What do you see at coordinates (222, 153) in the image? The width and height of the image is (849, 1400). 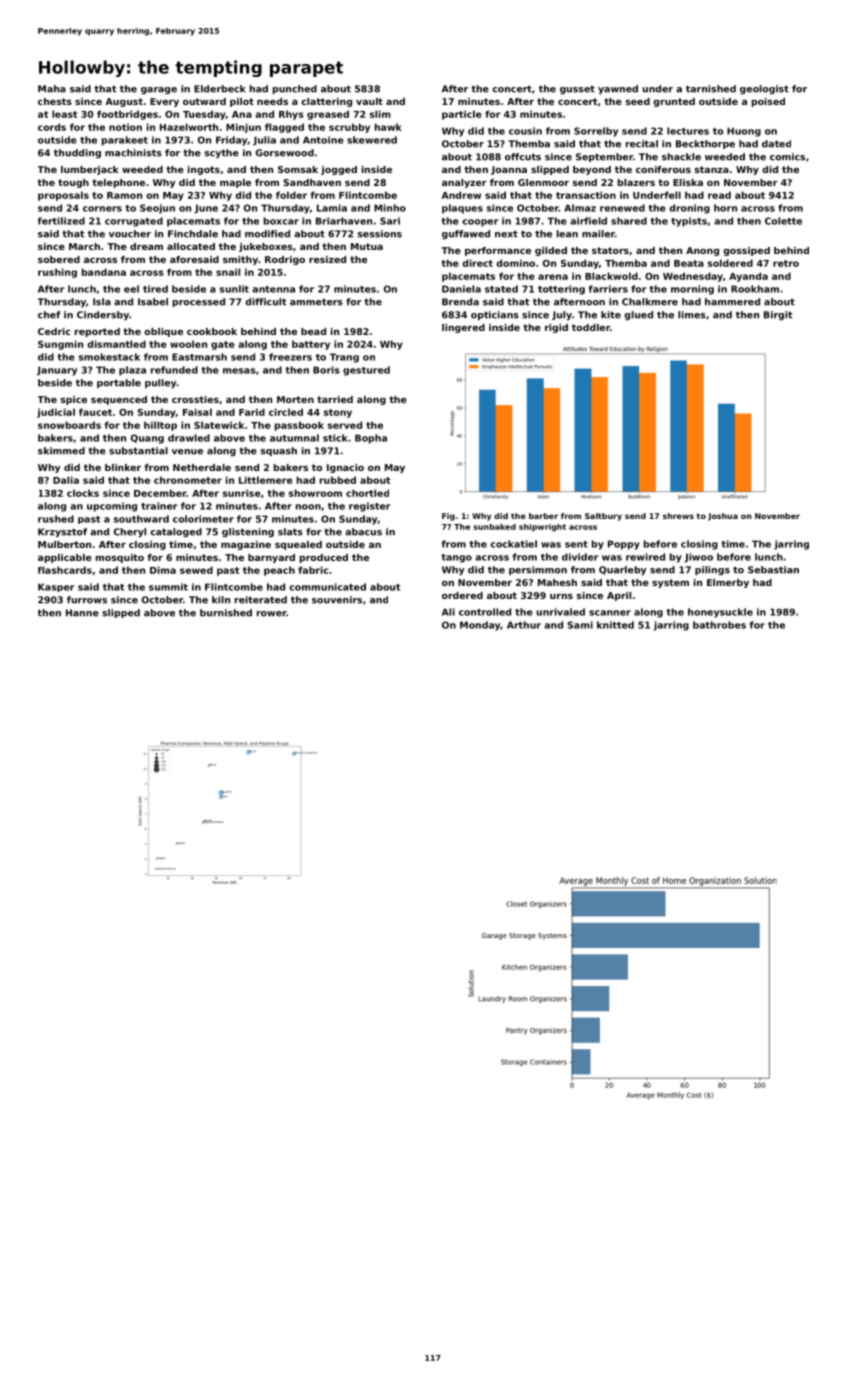 I see `scythe` at bounding box center [222, 153].
